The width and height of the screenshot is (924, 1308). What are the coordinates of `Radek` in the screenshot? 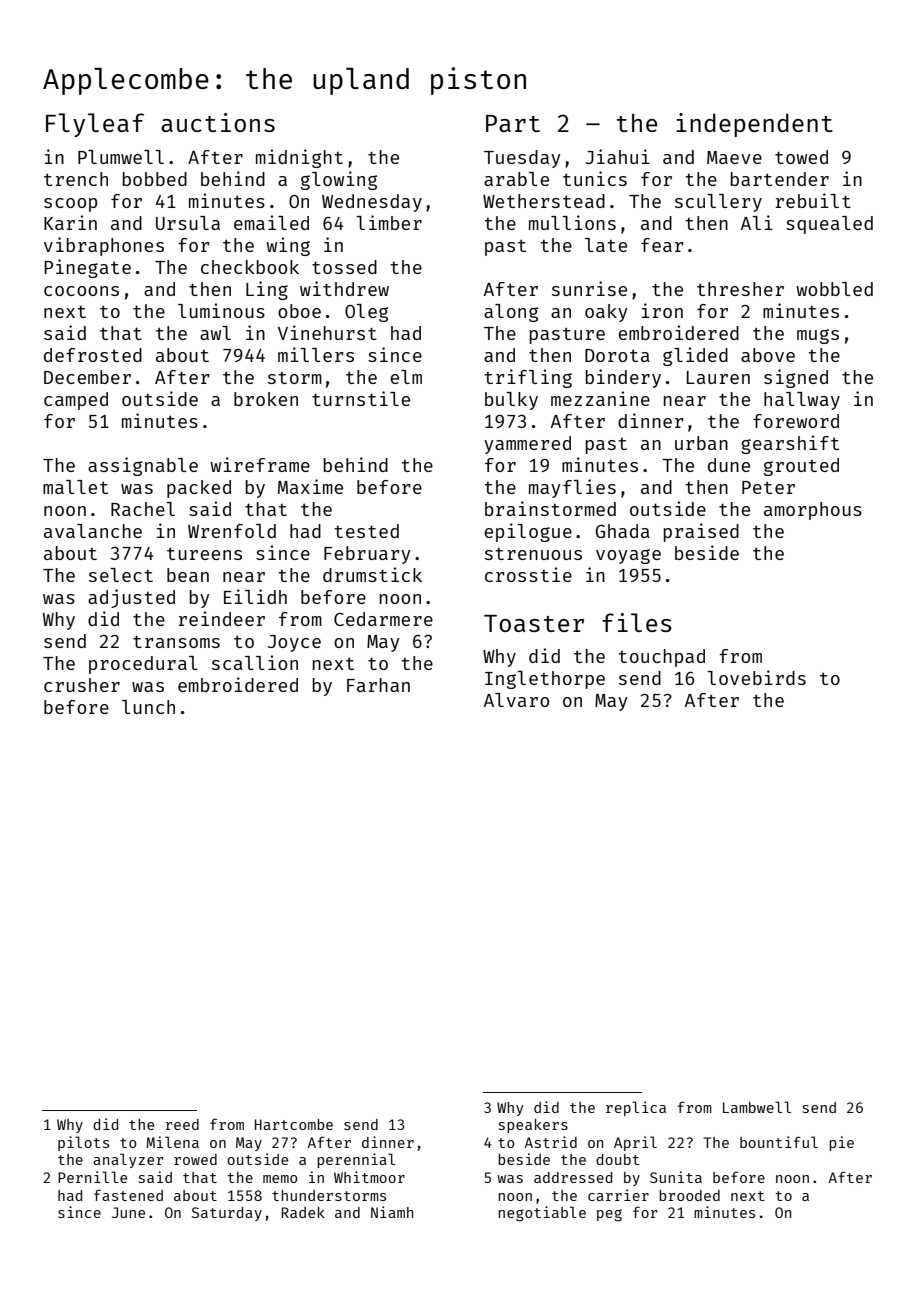 It's located at (303, 1212).
